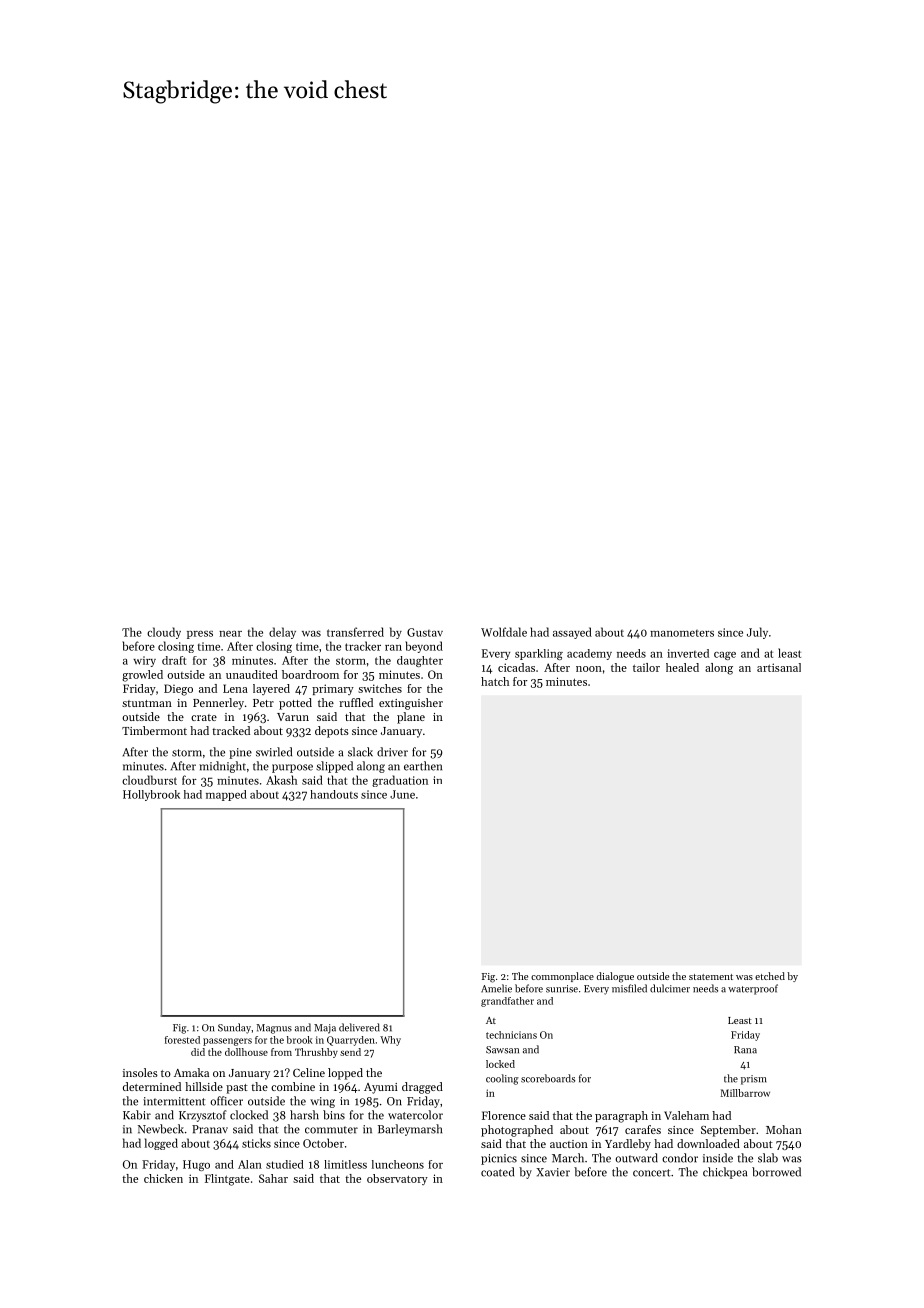 This screenshot has width=924, height=1308. I want to click on determined, so click(152, 1086).
